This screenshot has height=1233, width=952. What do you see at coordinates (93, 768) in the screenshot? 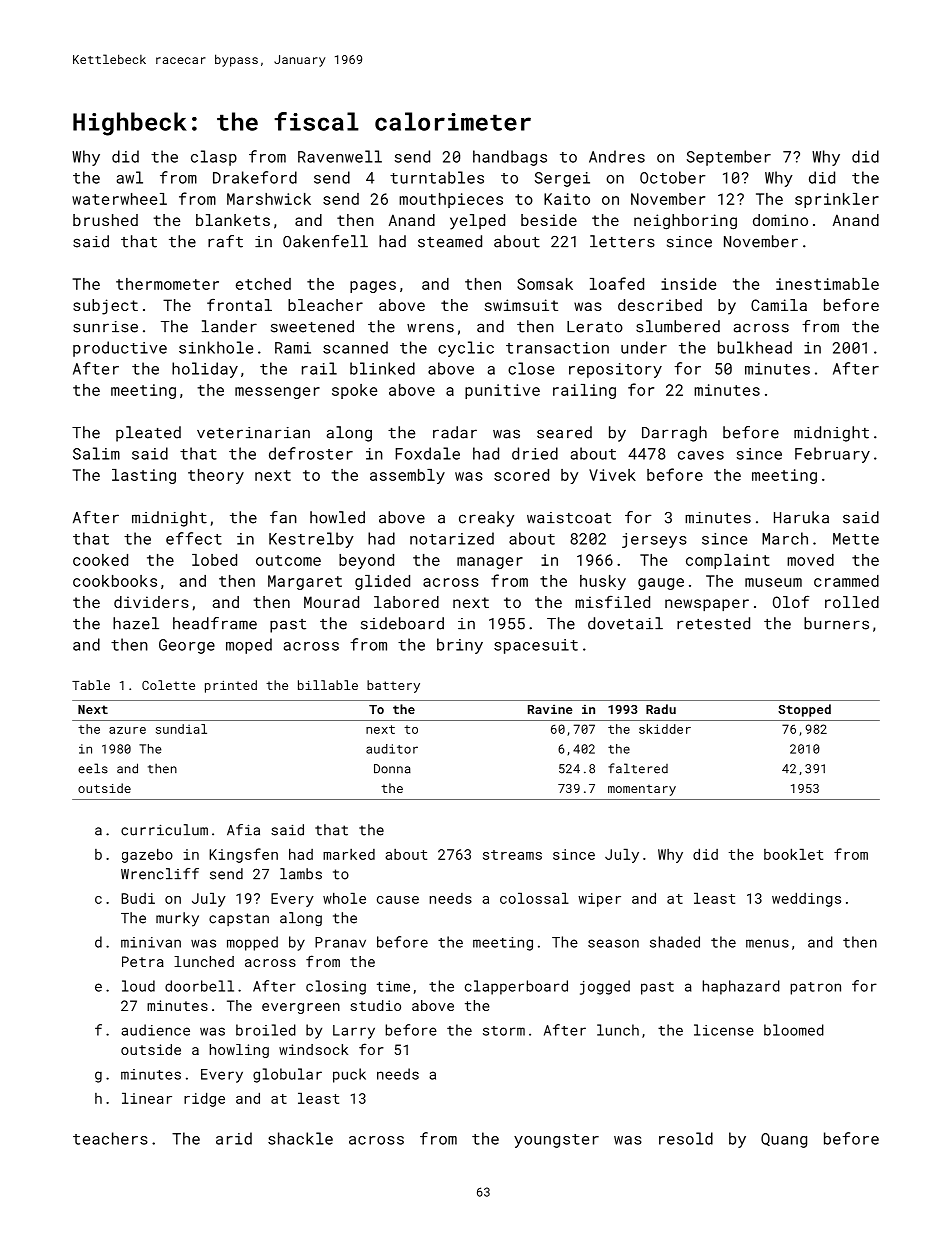
I see `eels` at bounding box center [93, 768].
